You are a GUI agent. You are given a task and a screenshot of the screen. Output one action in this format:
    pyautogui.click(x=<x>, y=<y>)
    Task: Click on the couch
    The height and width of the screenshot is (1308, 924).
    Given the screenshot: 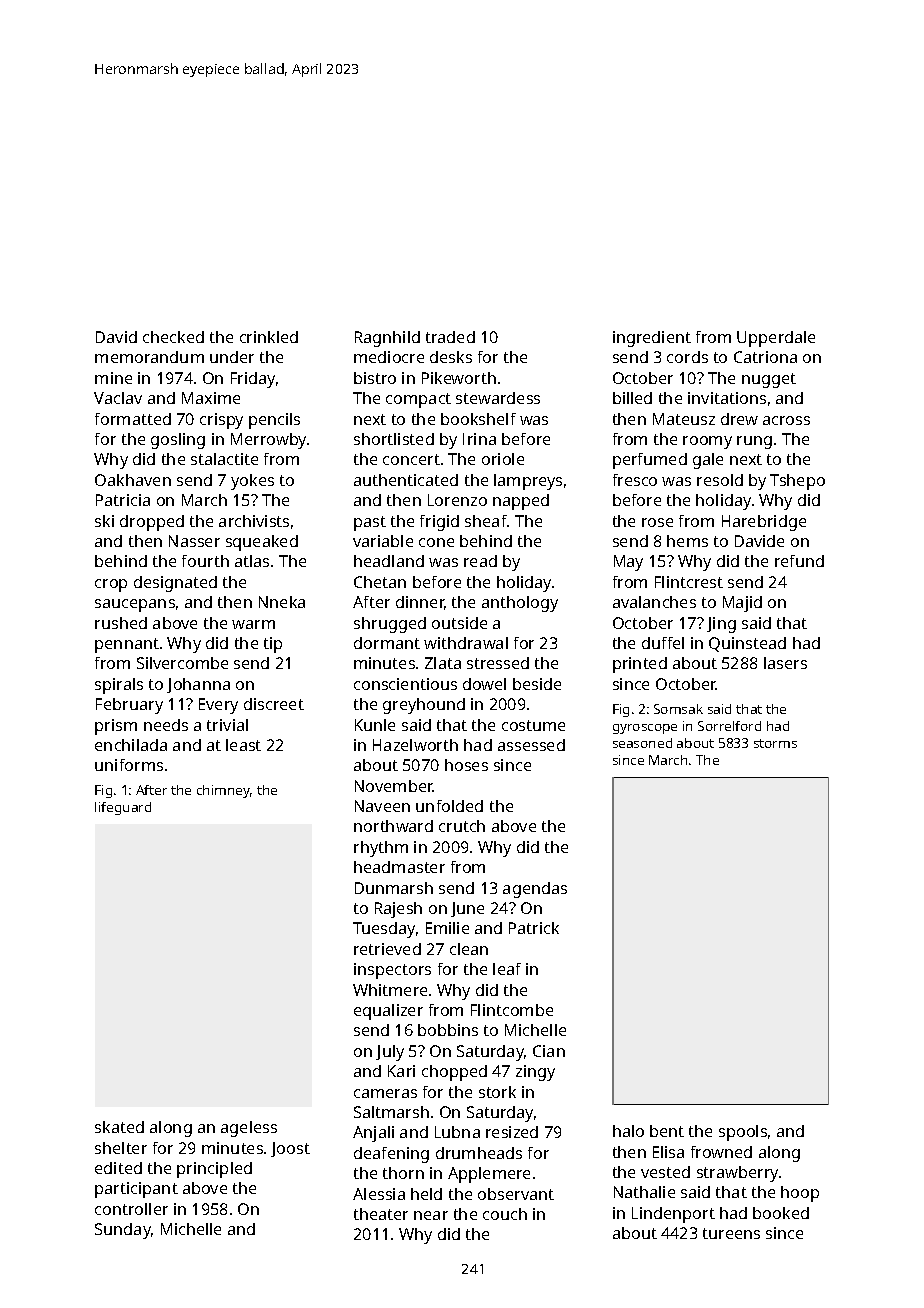 What is the action you would take?
    pyautogui.click(x=505, y=1214)
